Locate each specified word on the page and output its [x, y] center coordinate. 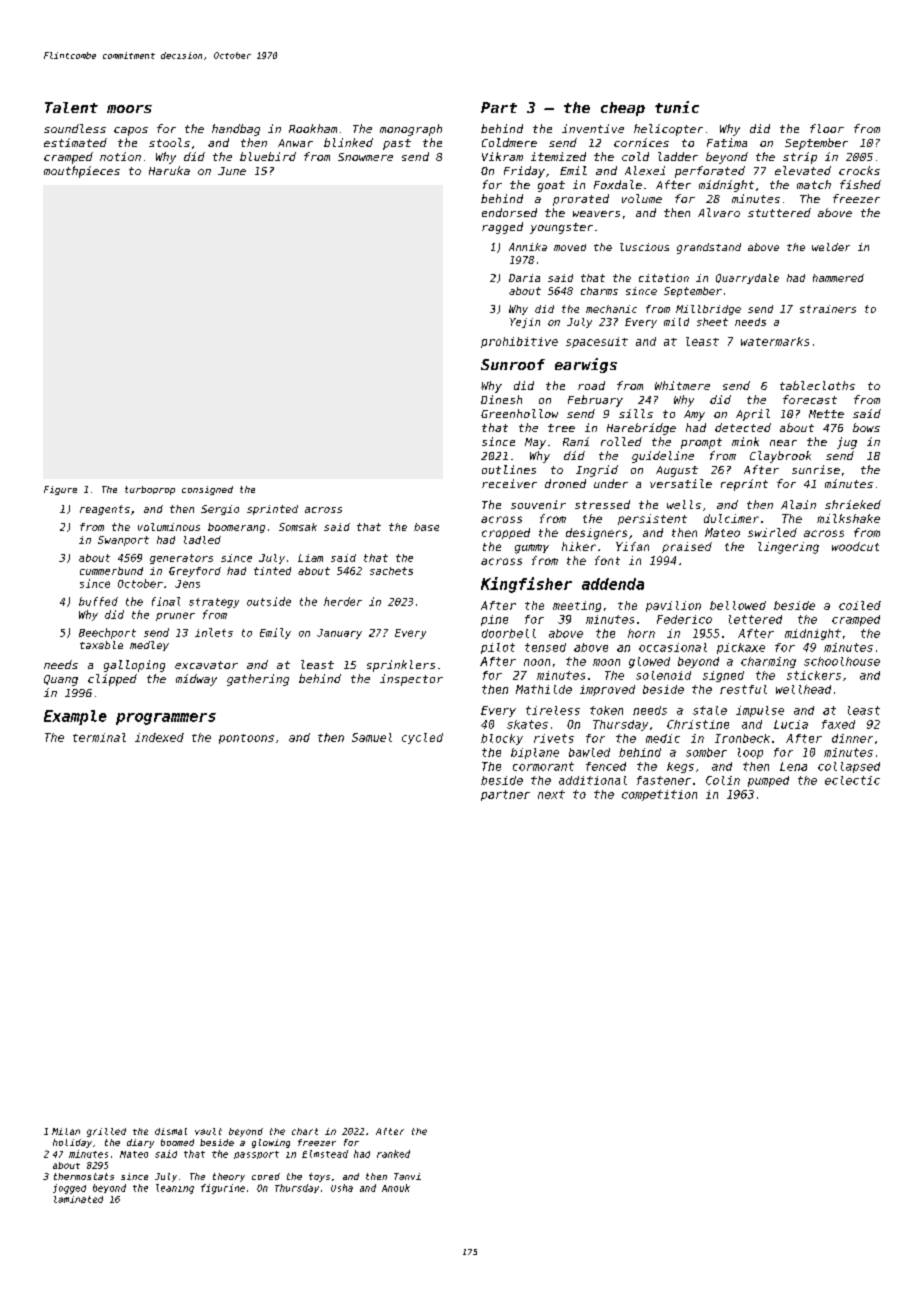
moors [129, 109]
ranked [393, 1154]
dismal [171, 1131]
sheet [712, 322]
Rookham [313, 128]
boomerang [236, 528]
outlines [509, 469]
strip [800, 158]
